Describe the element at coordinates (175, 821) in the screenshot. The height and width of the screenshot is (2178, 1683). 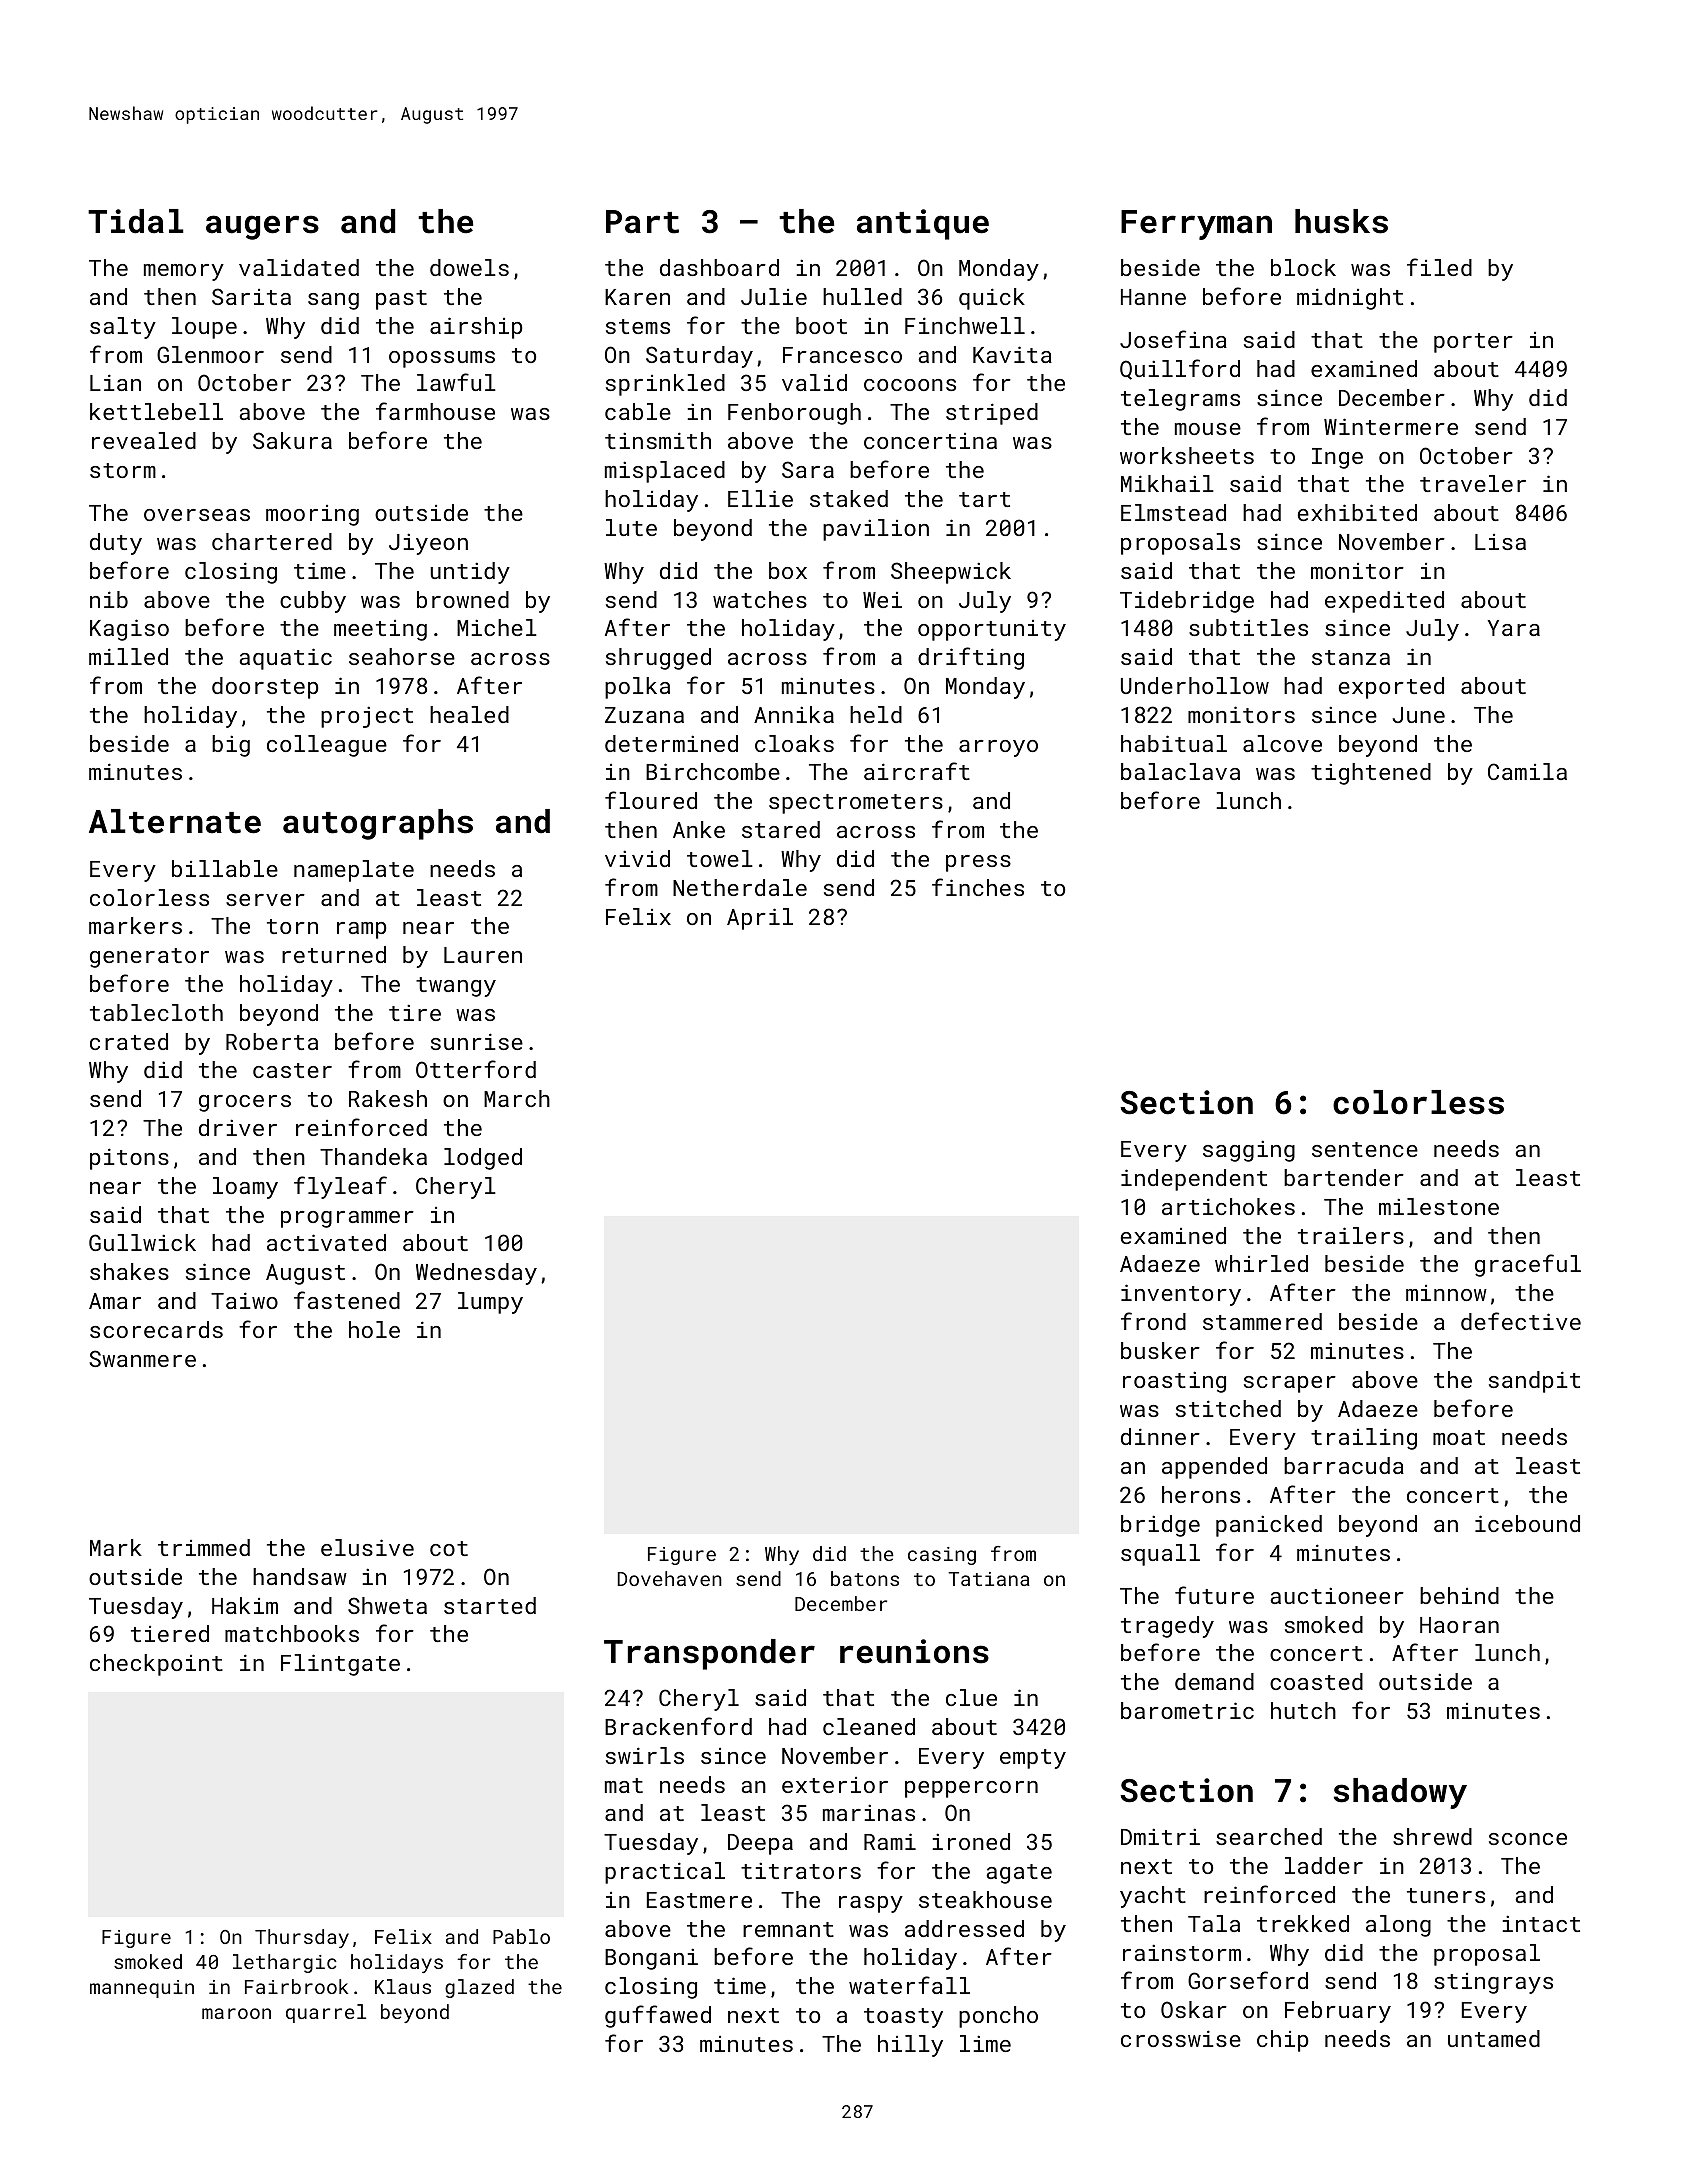
I see `Alternate` at that location.
